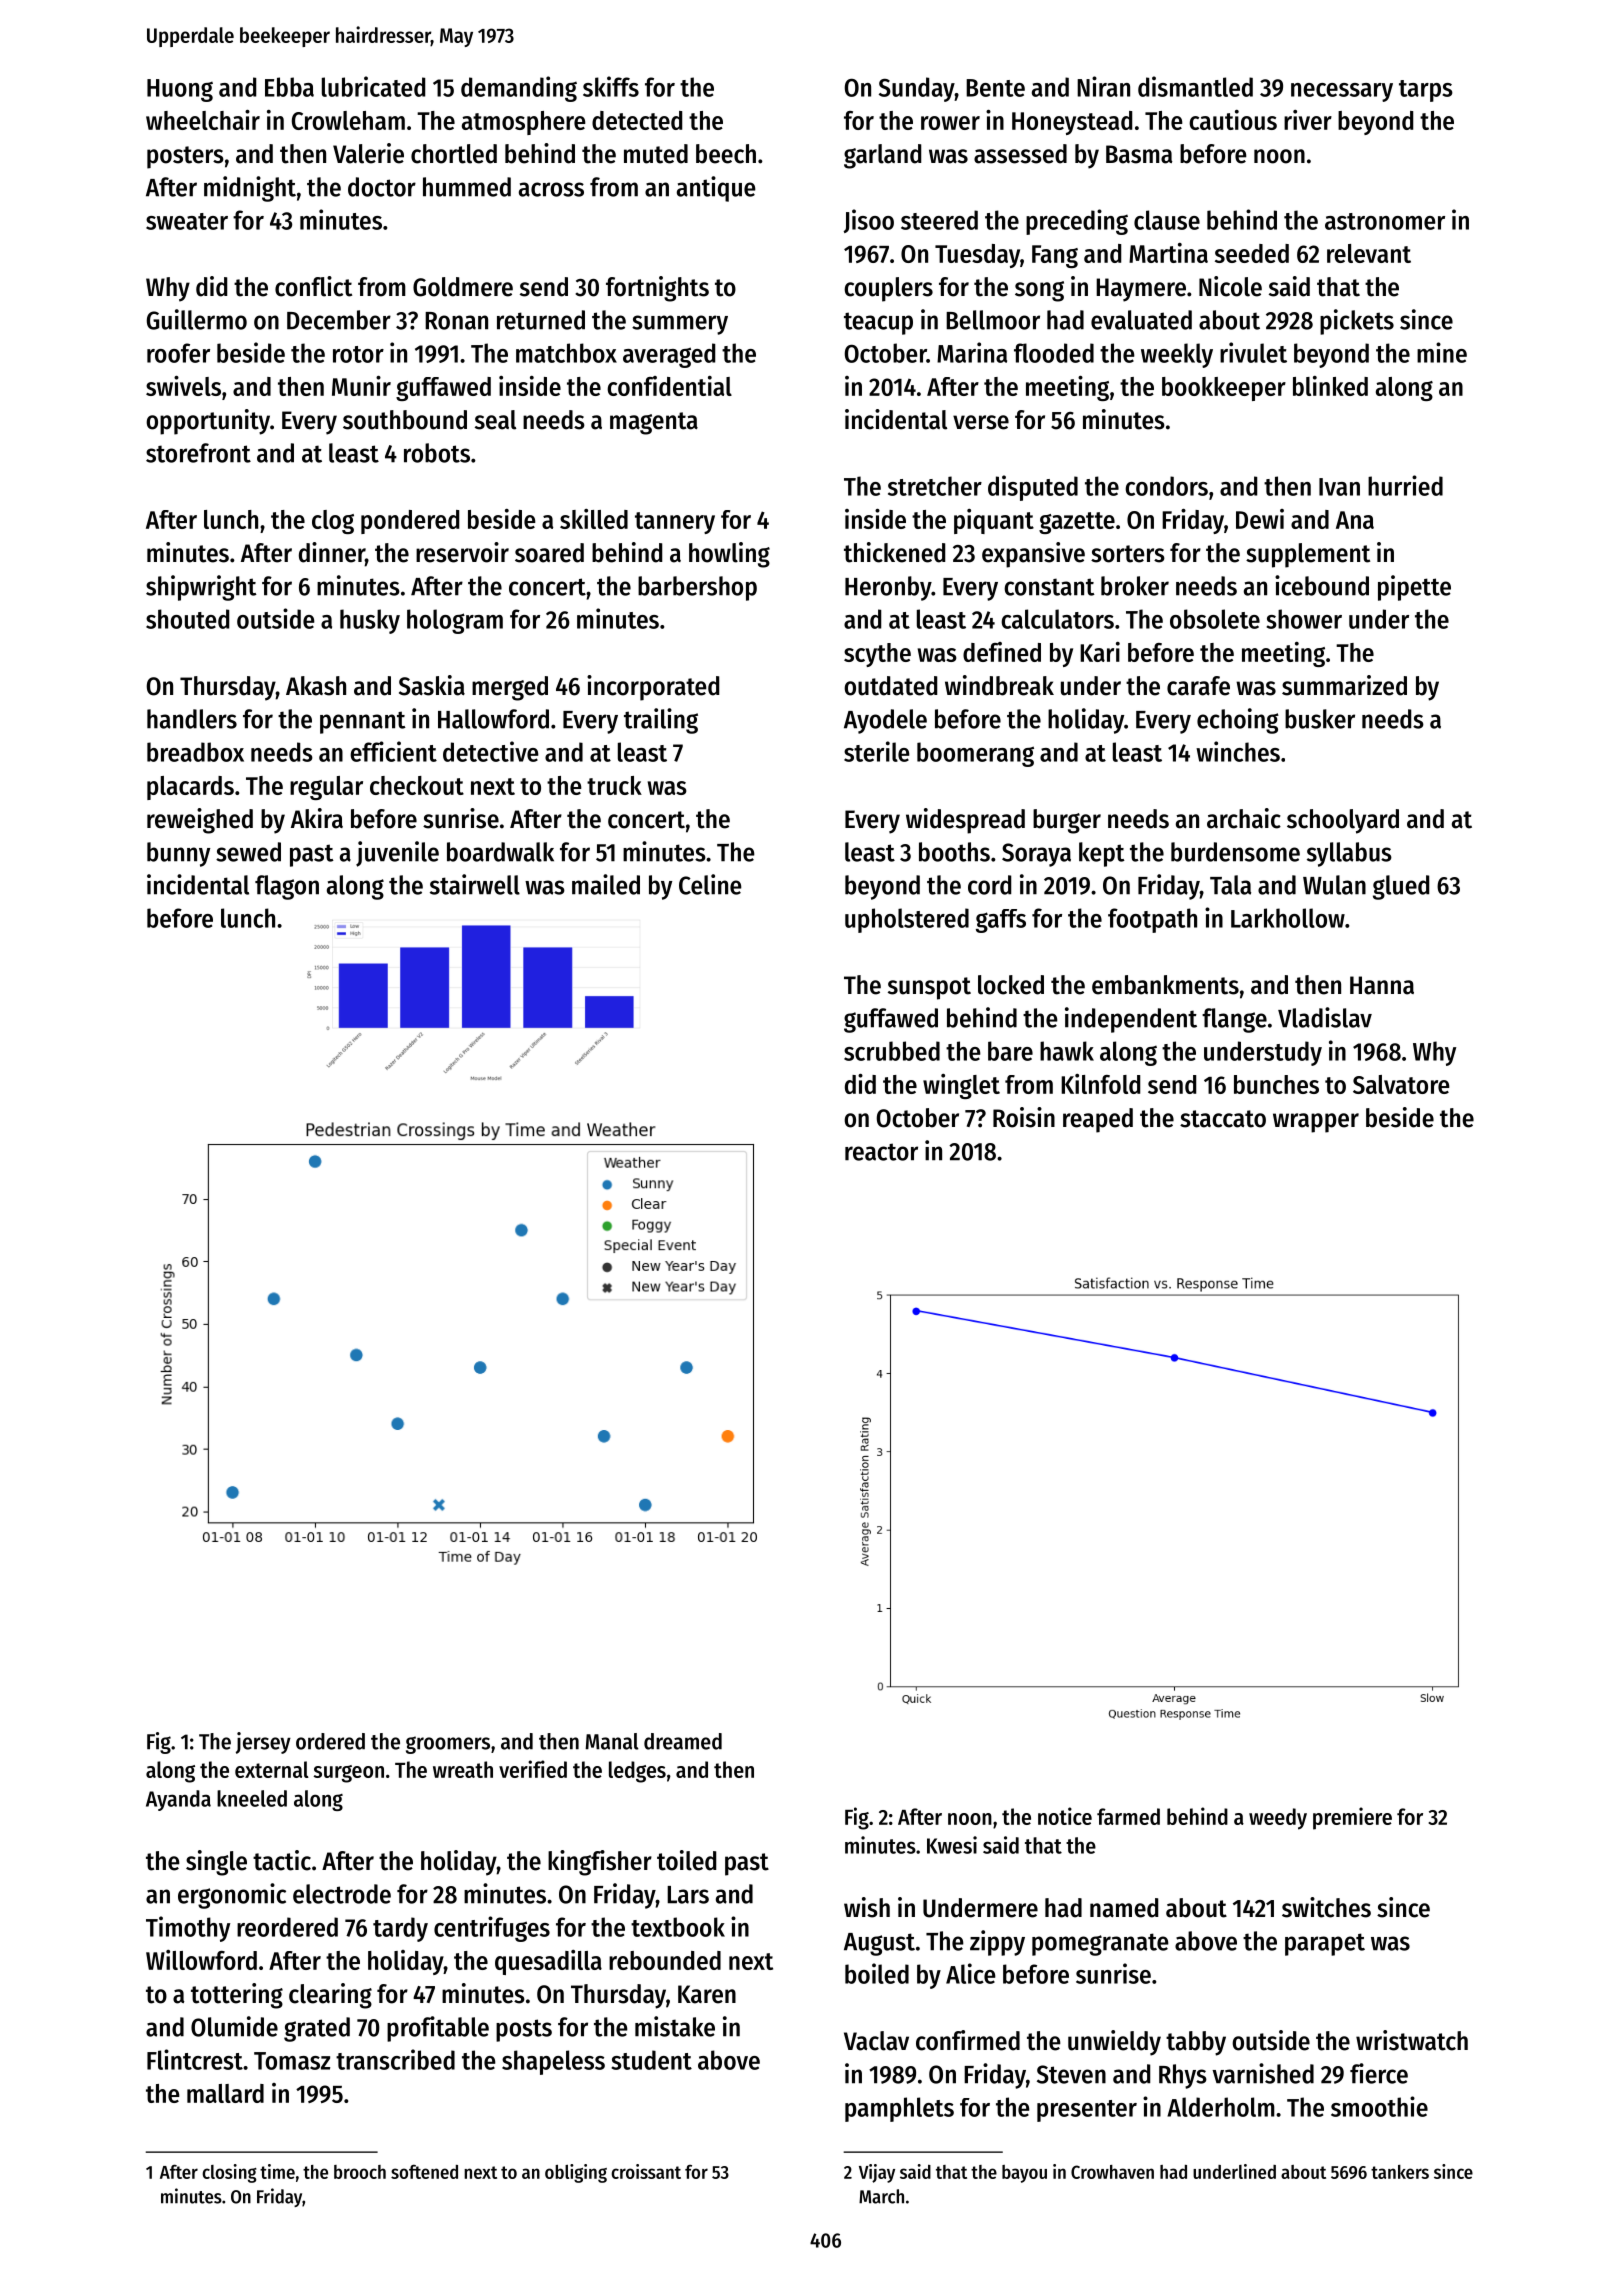 This document has width=1620, height=2292. What do you see at coordinates (675, 2026) in the document?
I see `mistake` at bounding box center [675, 2026].
